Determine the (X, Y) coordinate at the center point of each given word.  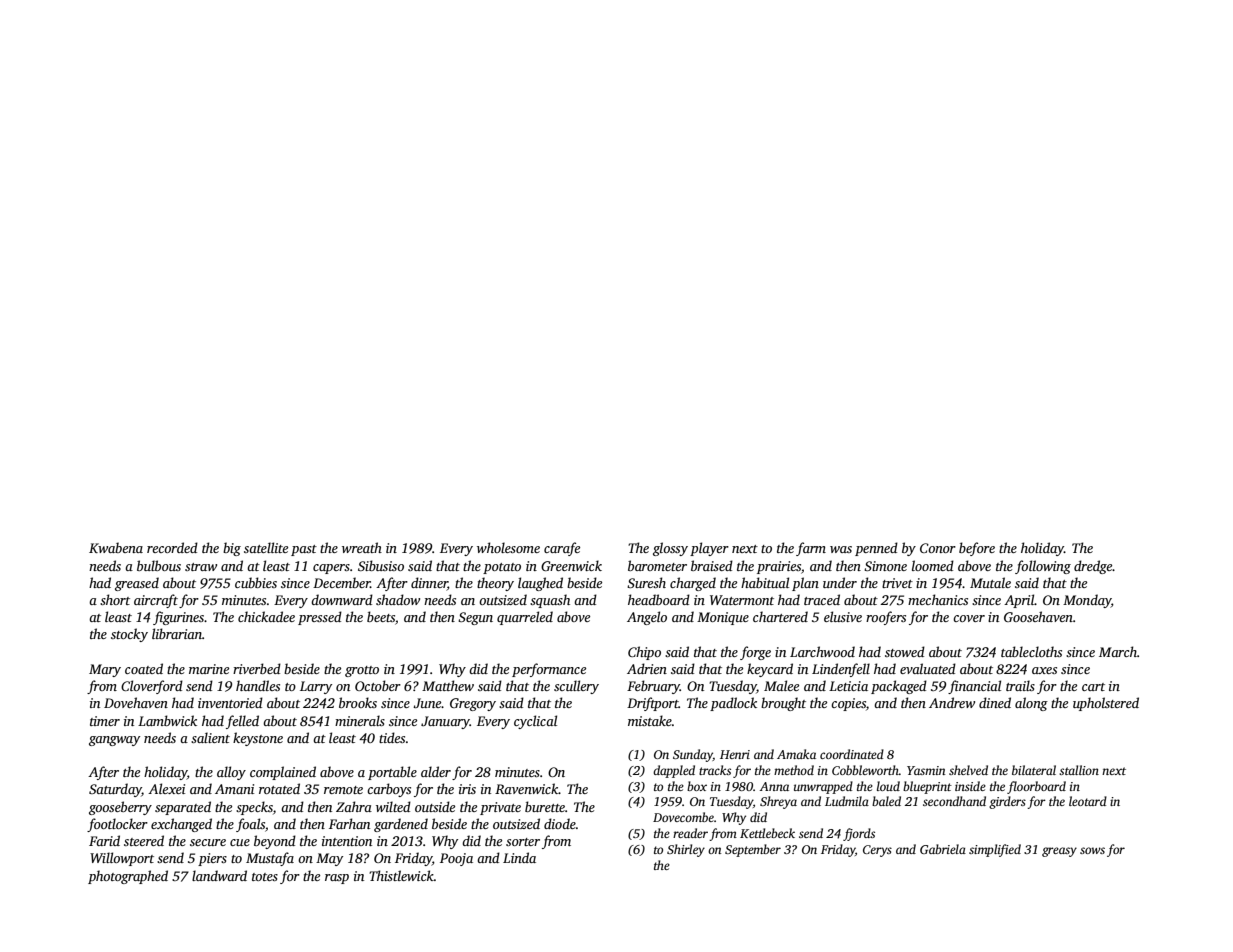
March (1118, 651)
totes (265, 877)
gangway (114, 741)
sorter (523, 842)
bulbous (159, 565)
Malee (781, 685)
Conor (938, 548)
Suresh (646, 582)
